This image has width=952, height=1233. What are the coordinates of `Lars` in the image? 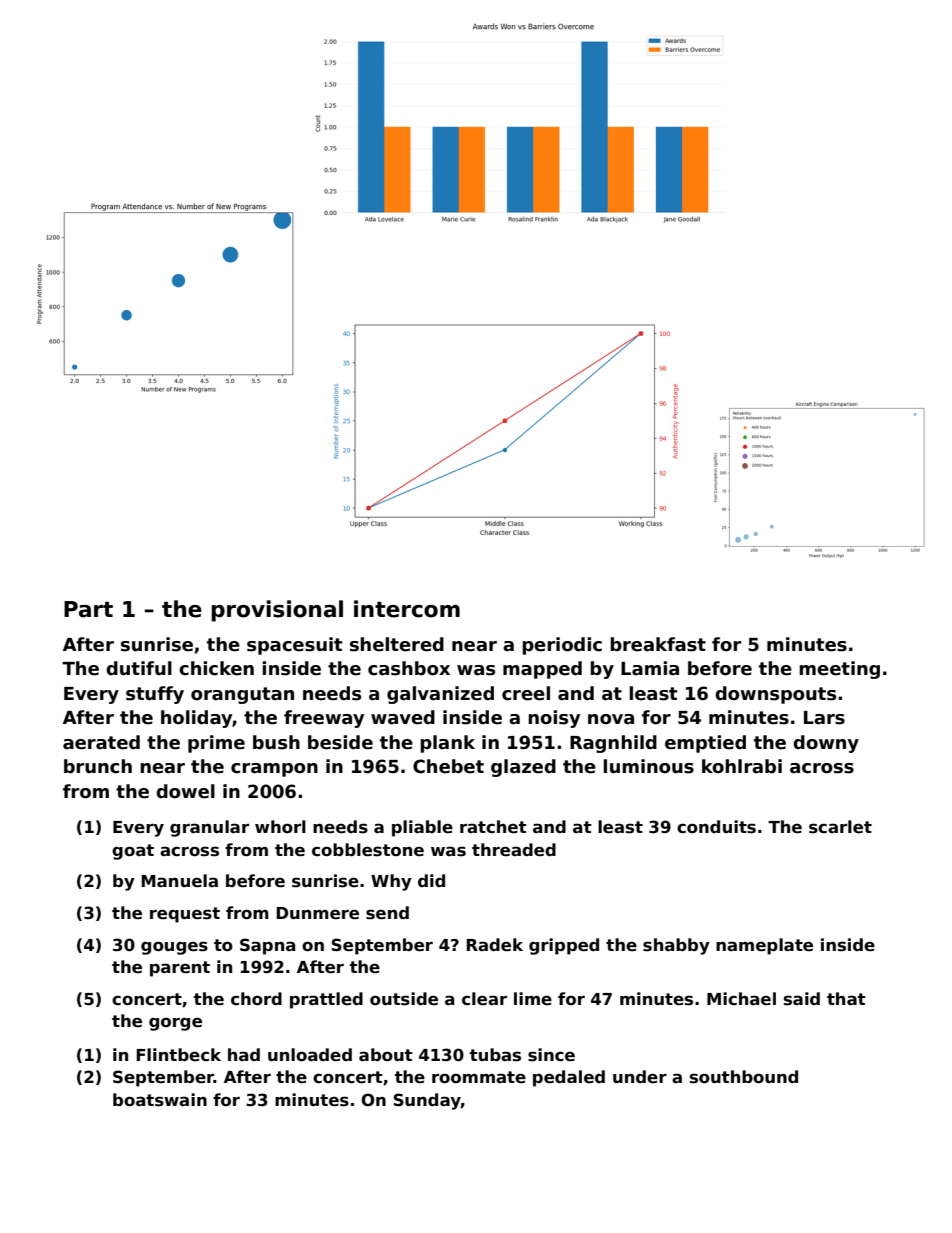 It's located at (824, 718).
